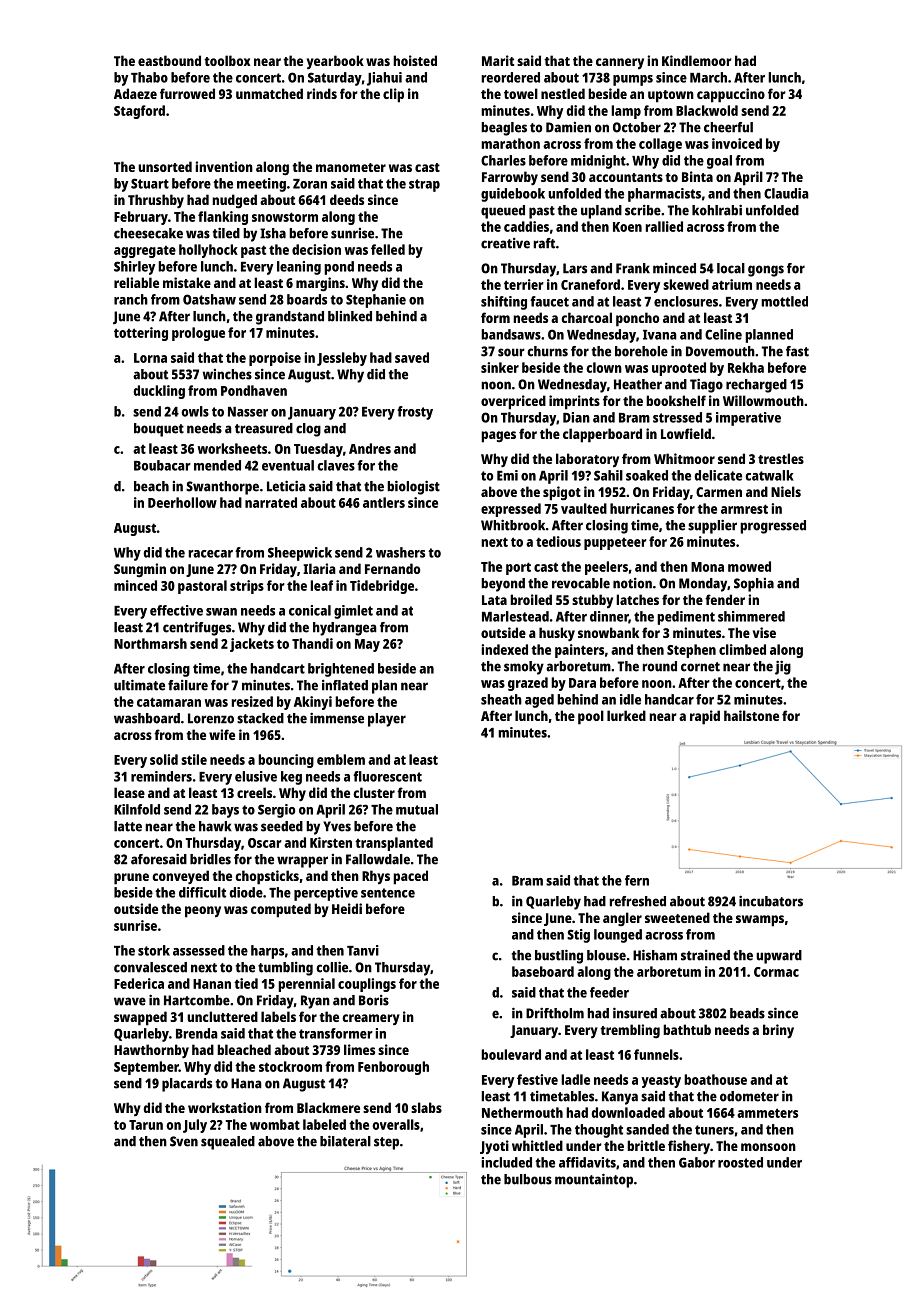 This screenshot has width=924, height=1308. I want to click on round, so click(660, 666).
